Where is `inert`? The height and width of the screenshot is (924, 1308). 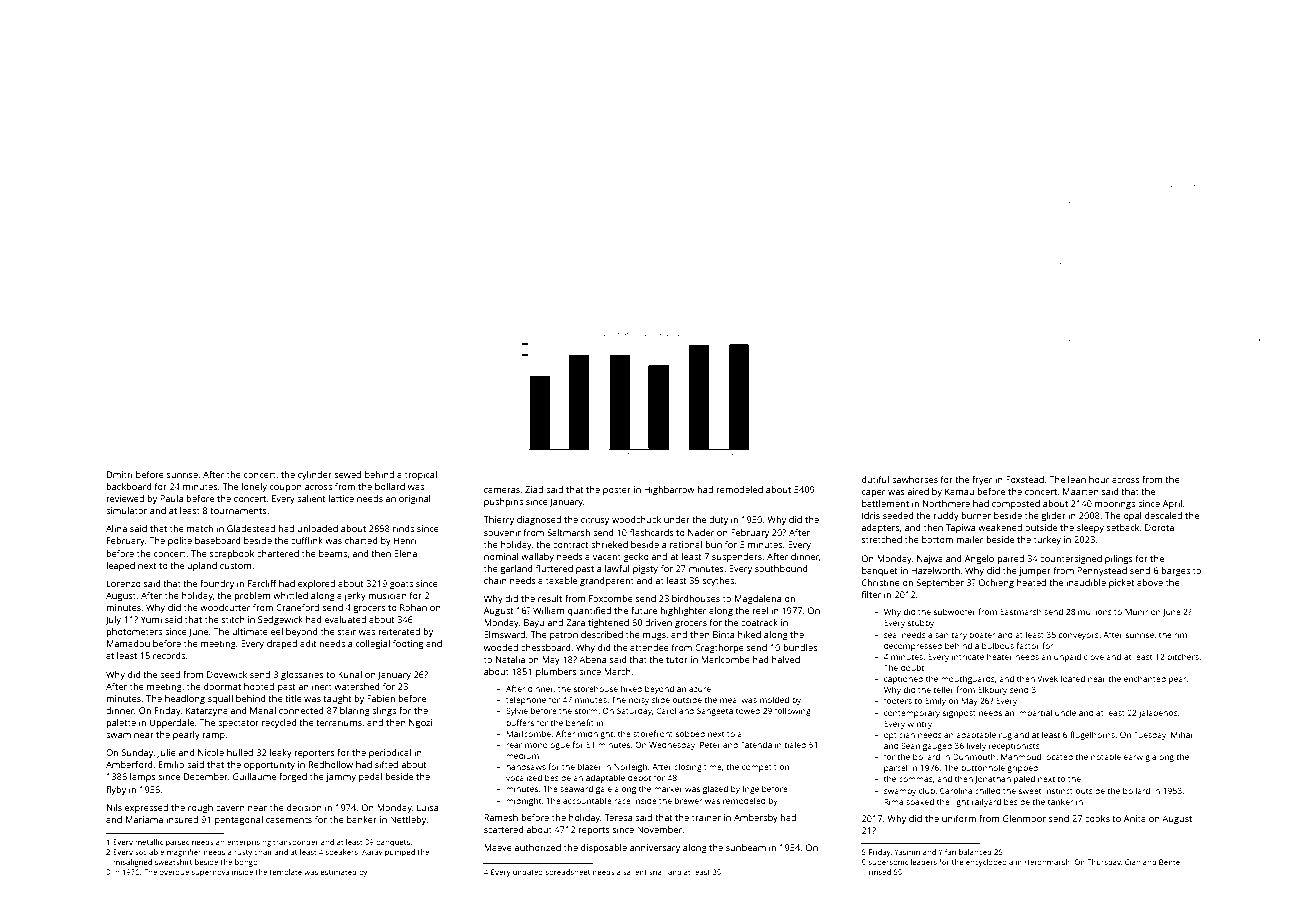
inert is located at coordinates (322, 686).
